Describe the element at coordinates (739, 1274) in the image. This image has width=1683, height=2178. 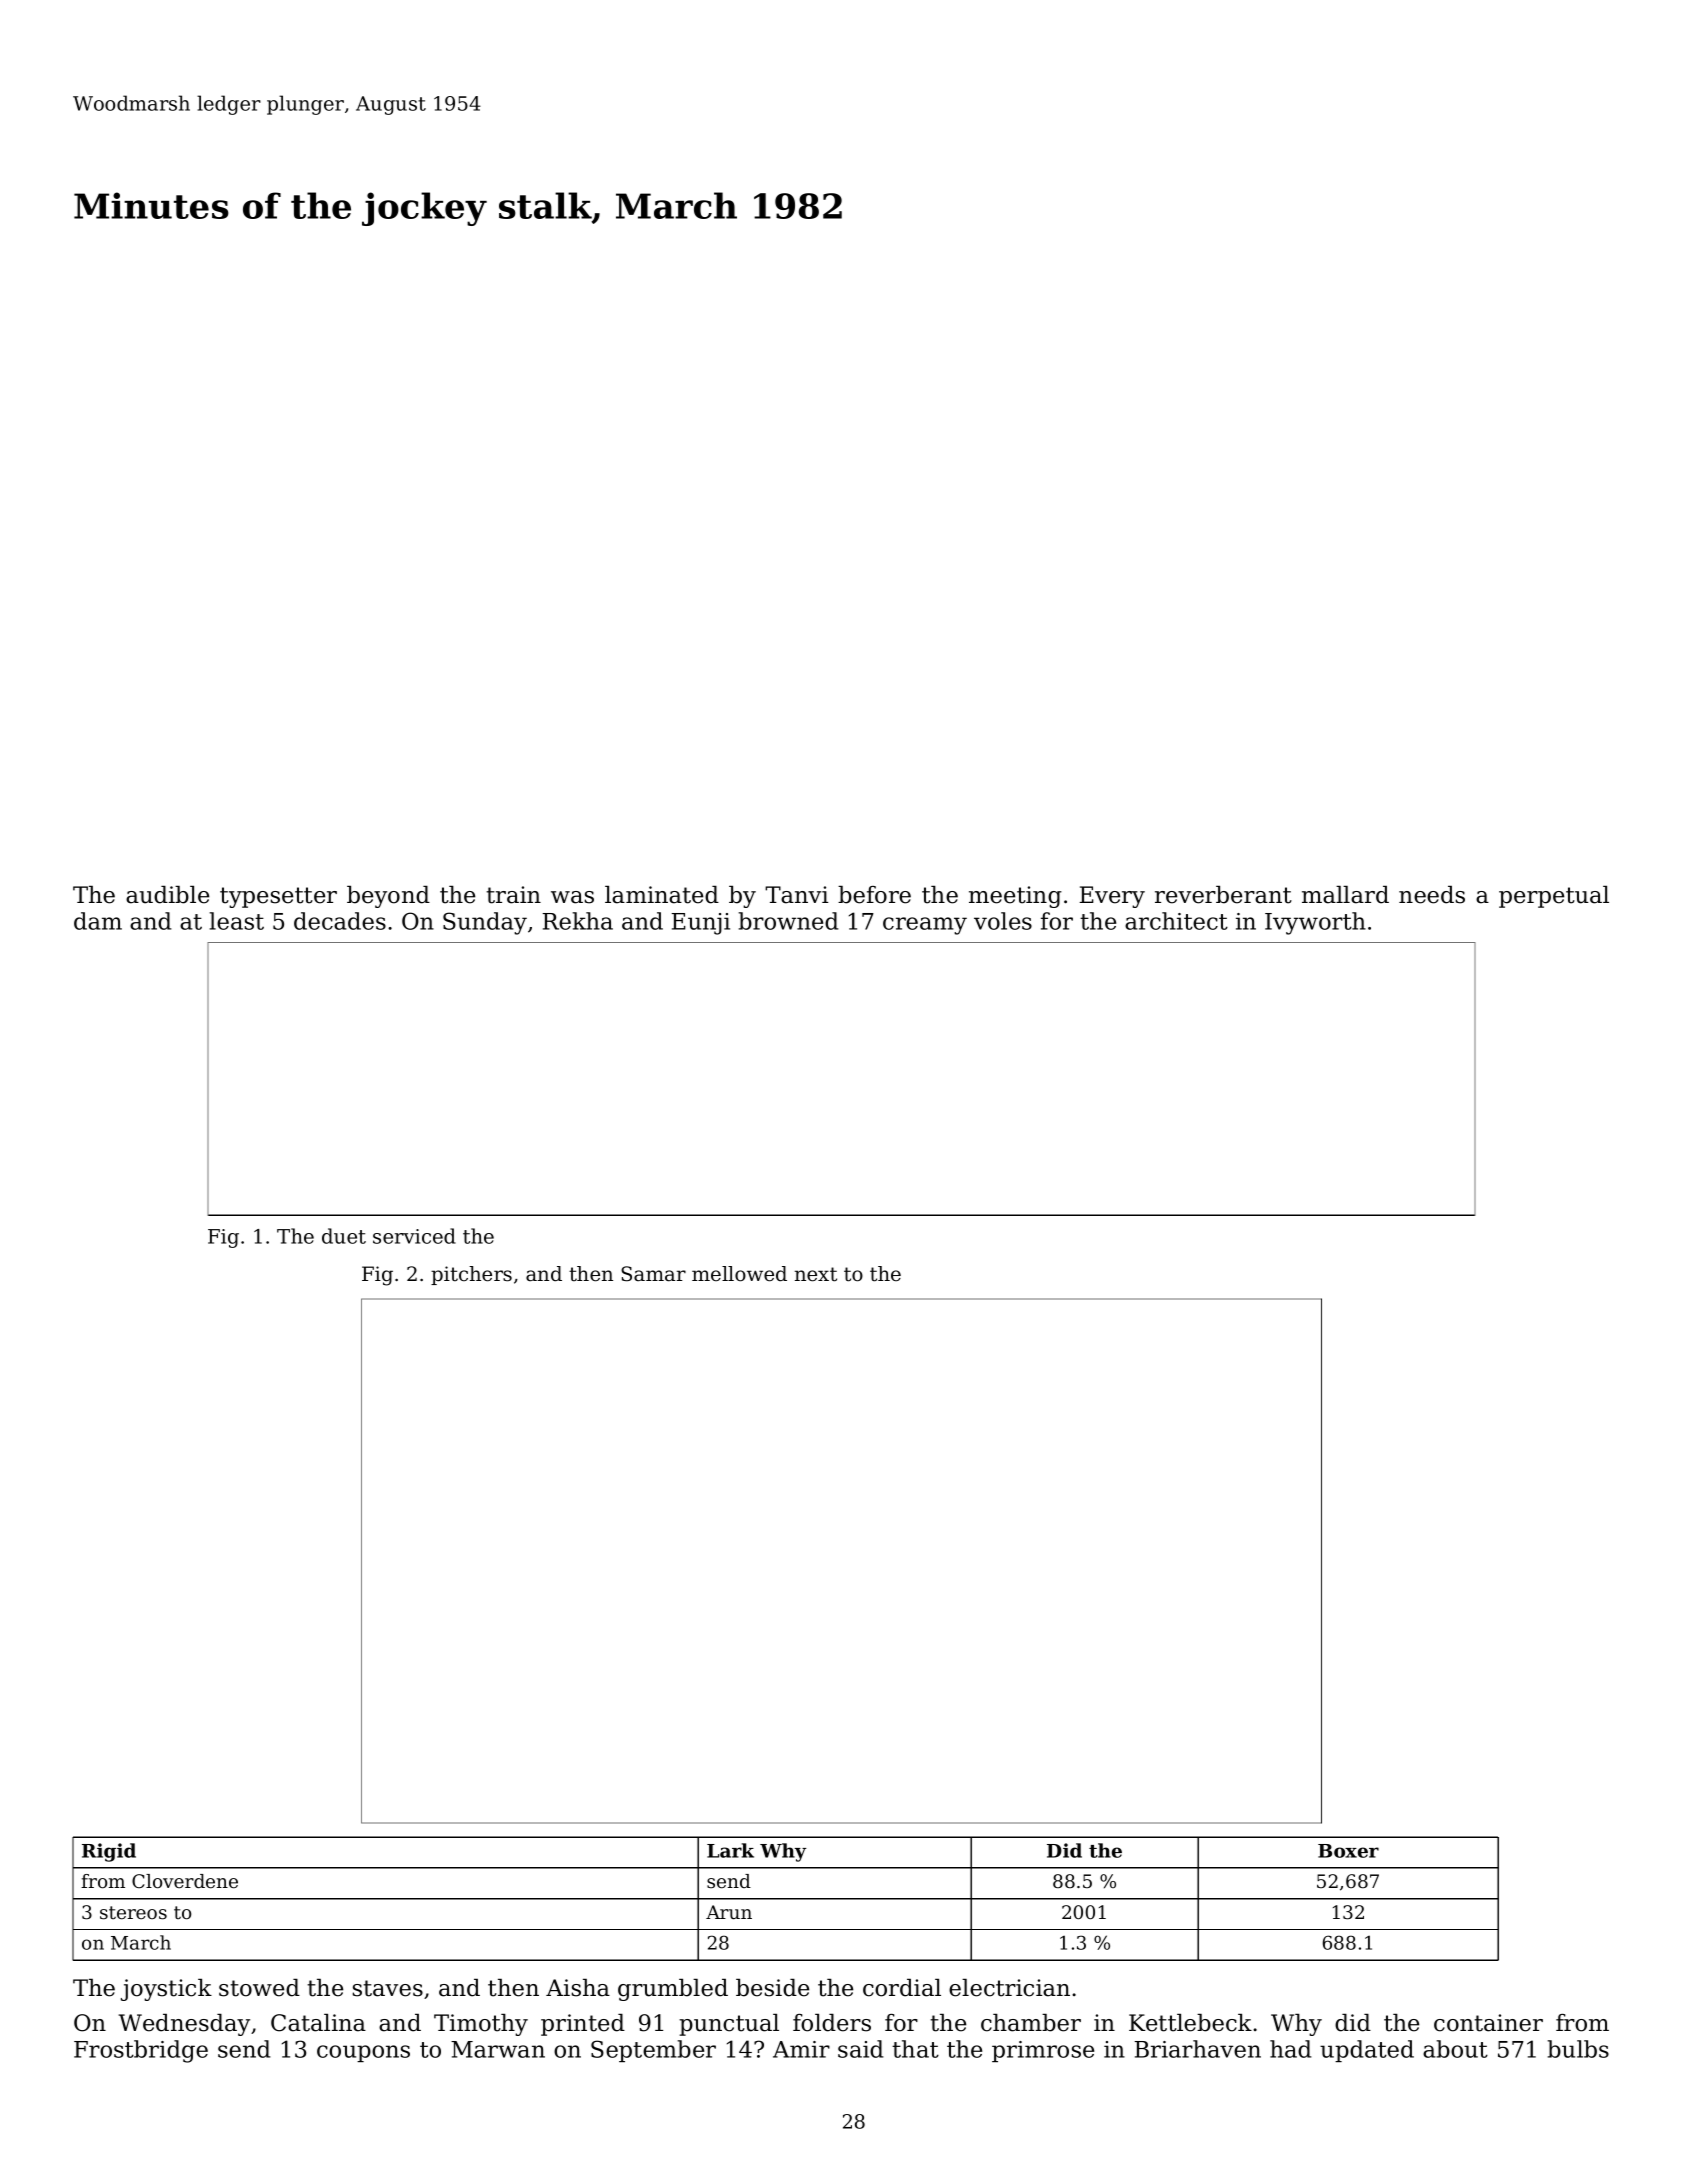
I see `mellowed` at that location.
